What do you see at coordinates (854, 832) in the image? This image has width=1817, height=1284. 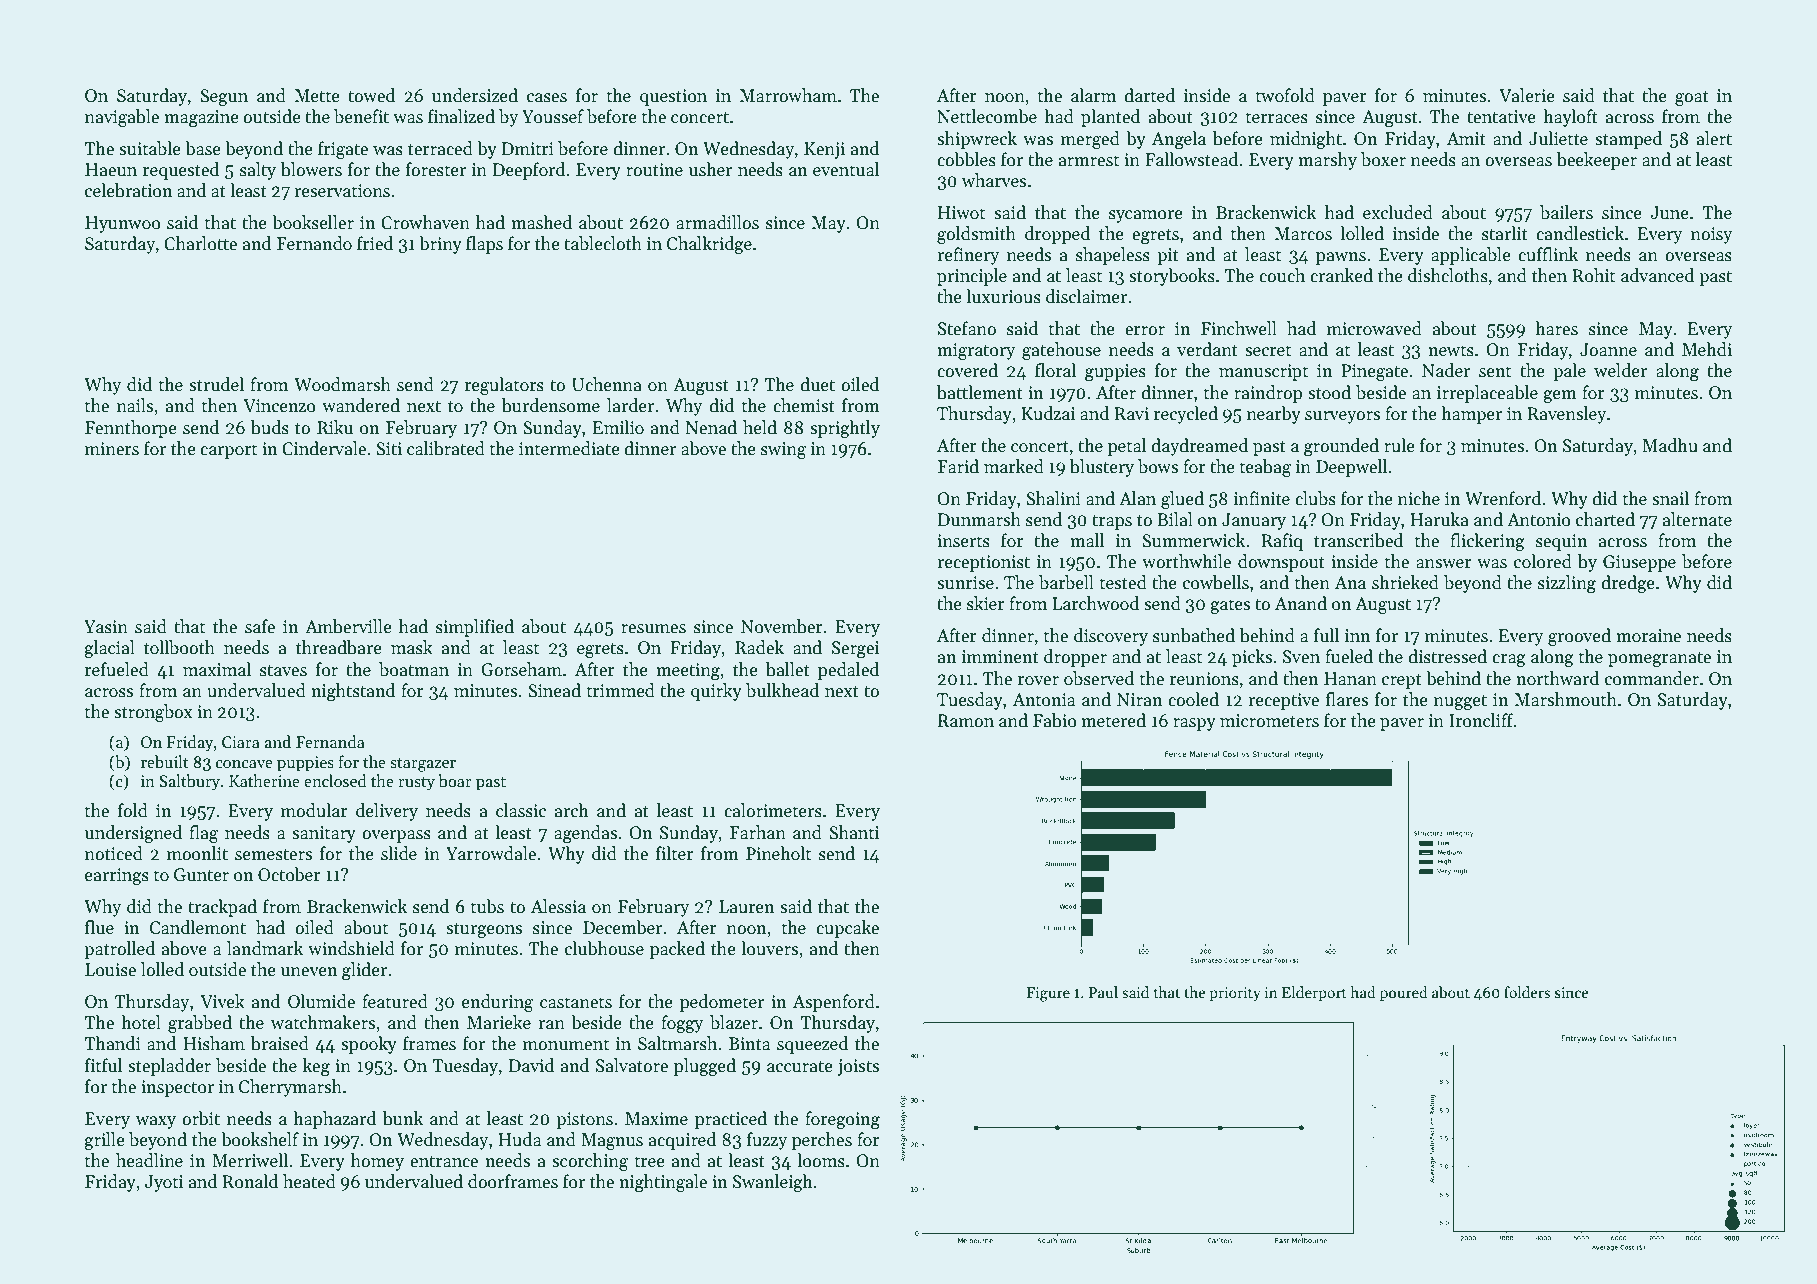 I see `Shanti` at bounding box center [854, 832].
